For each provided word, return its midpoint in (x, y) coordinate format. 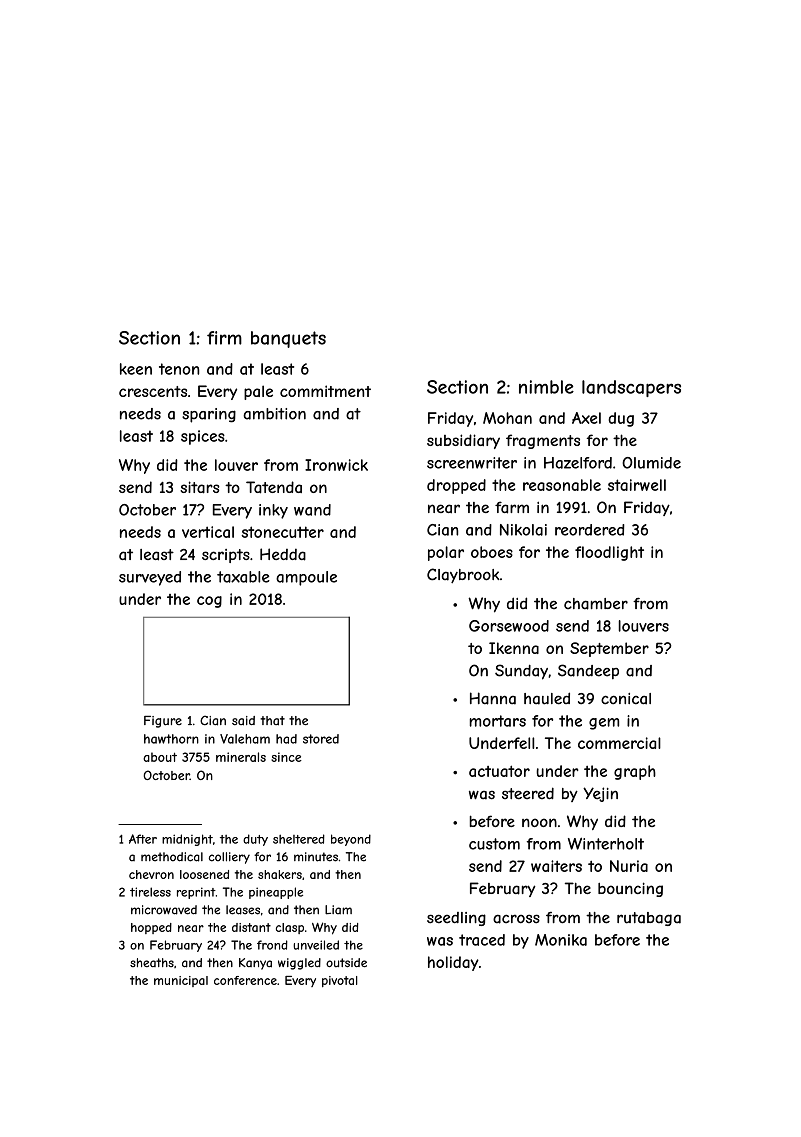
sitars (200, 487)
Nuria (629, 866)
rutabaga (649, 919)
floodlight (609, 553)
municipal (181, 981)
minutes (316, 857)
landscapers (631, 388)
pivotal (340, 981)
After (143, 839)
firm (224, 338)
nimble (546, 387)
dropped (456, 486)
